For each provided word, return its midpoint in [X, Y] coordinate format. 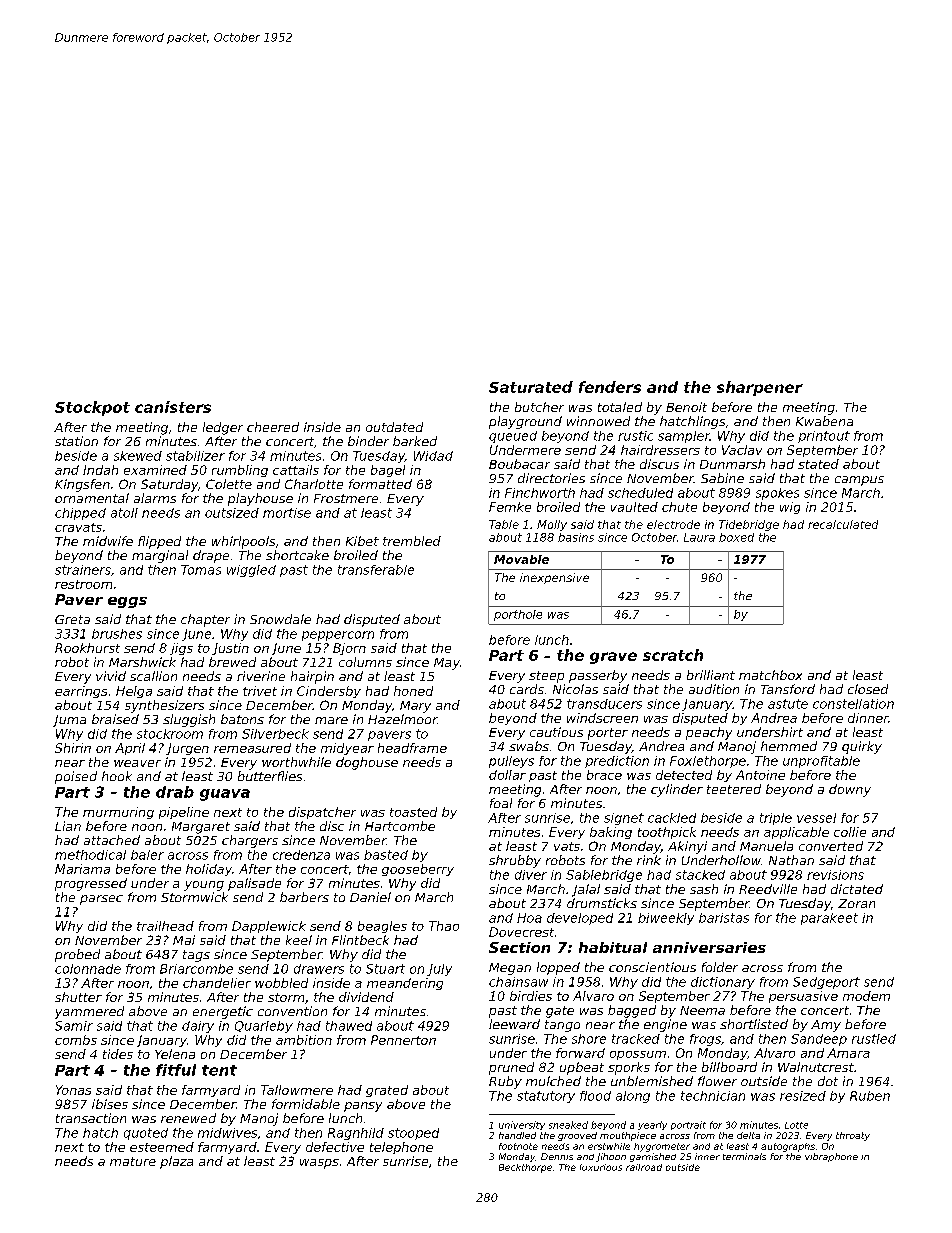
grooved [577, 1136]
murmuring [118, 813]
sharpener [760, 388]
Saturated [531, 387]
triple [776, 819]
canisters [173, 407]
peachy [709, 733]
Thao [444, 926]
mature [133, 1161]
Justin [230, 649]
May [447, 664]
